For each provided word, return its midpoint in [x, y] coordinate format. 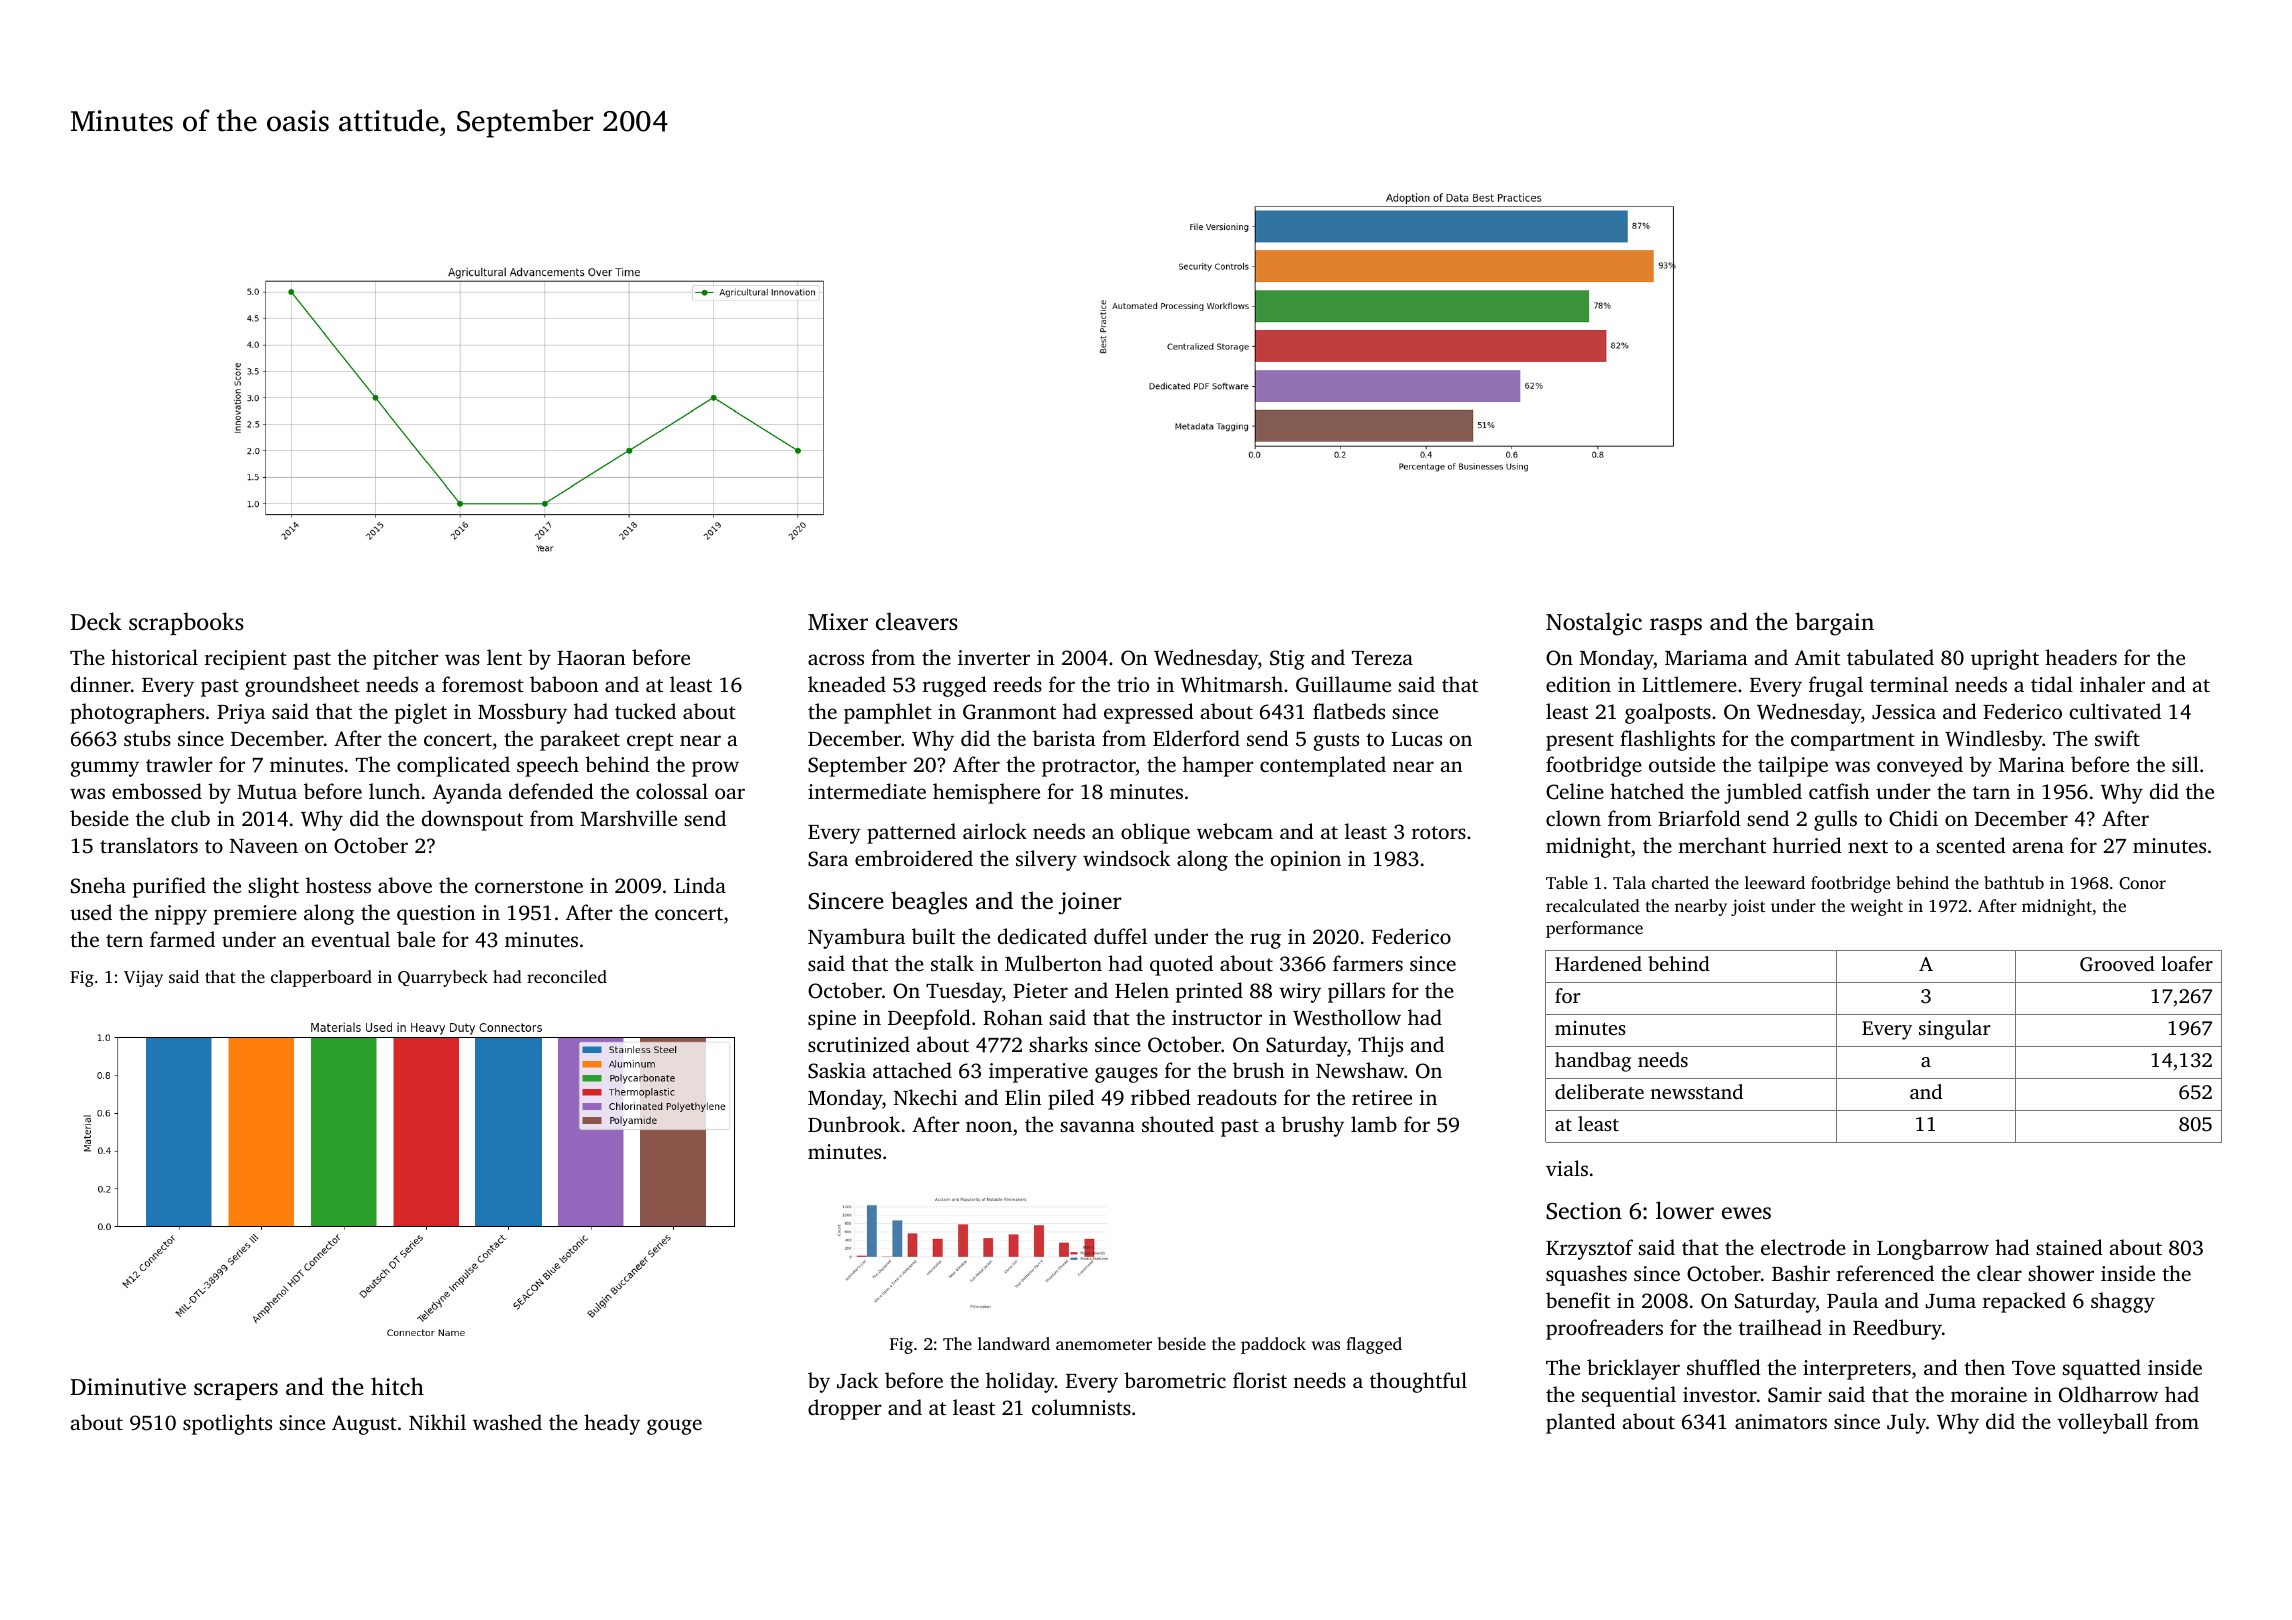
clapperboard [321, 978]
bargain [1834, 624]
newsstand [1696, 1091]
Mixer [838, 622]
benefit [1578, 1300]
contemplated [1323, 766]
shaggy [2123, 1302]
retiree [1382, 1097]
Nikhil [437, 1422]
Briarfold [1699, 818]
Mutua [267, 792]
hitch [397, 1386]
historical [154, 657]
